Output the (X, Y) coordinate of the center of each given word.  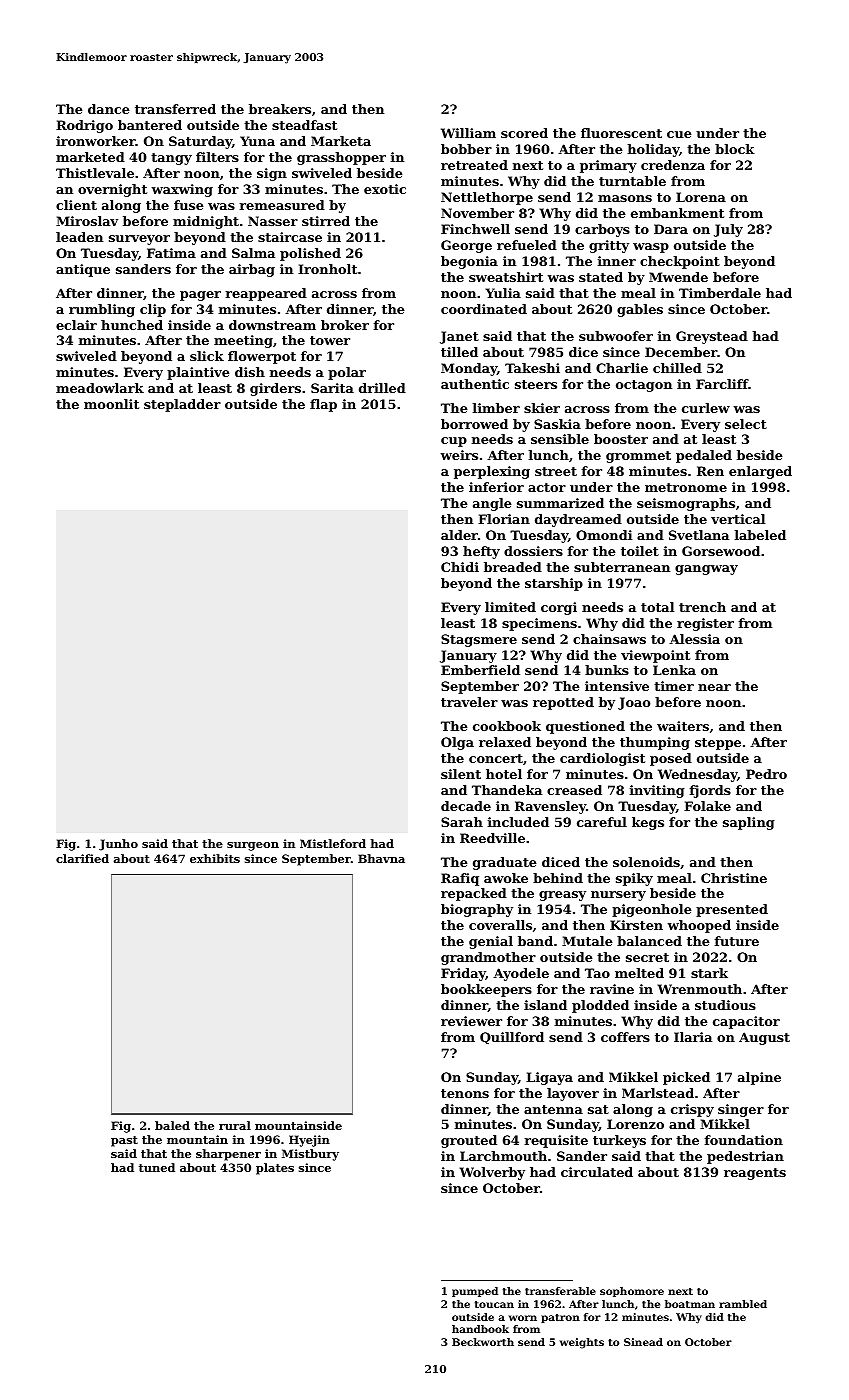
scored (524, 133)
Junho (118, 845)
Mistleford (333, 843)
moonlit (111, 404)
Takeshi (532, 368)
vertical (738, 519)
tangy (171, 159)
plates (275, 1169)
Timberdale (720, 293)
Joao (634, 703)
